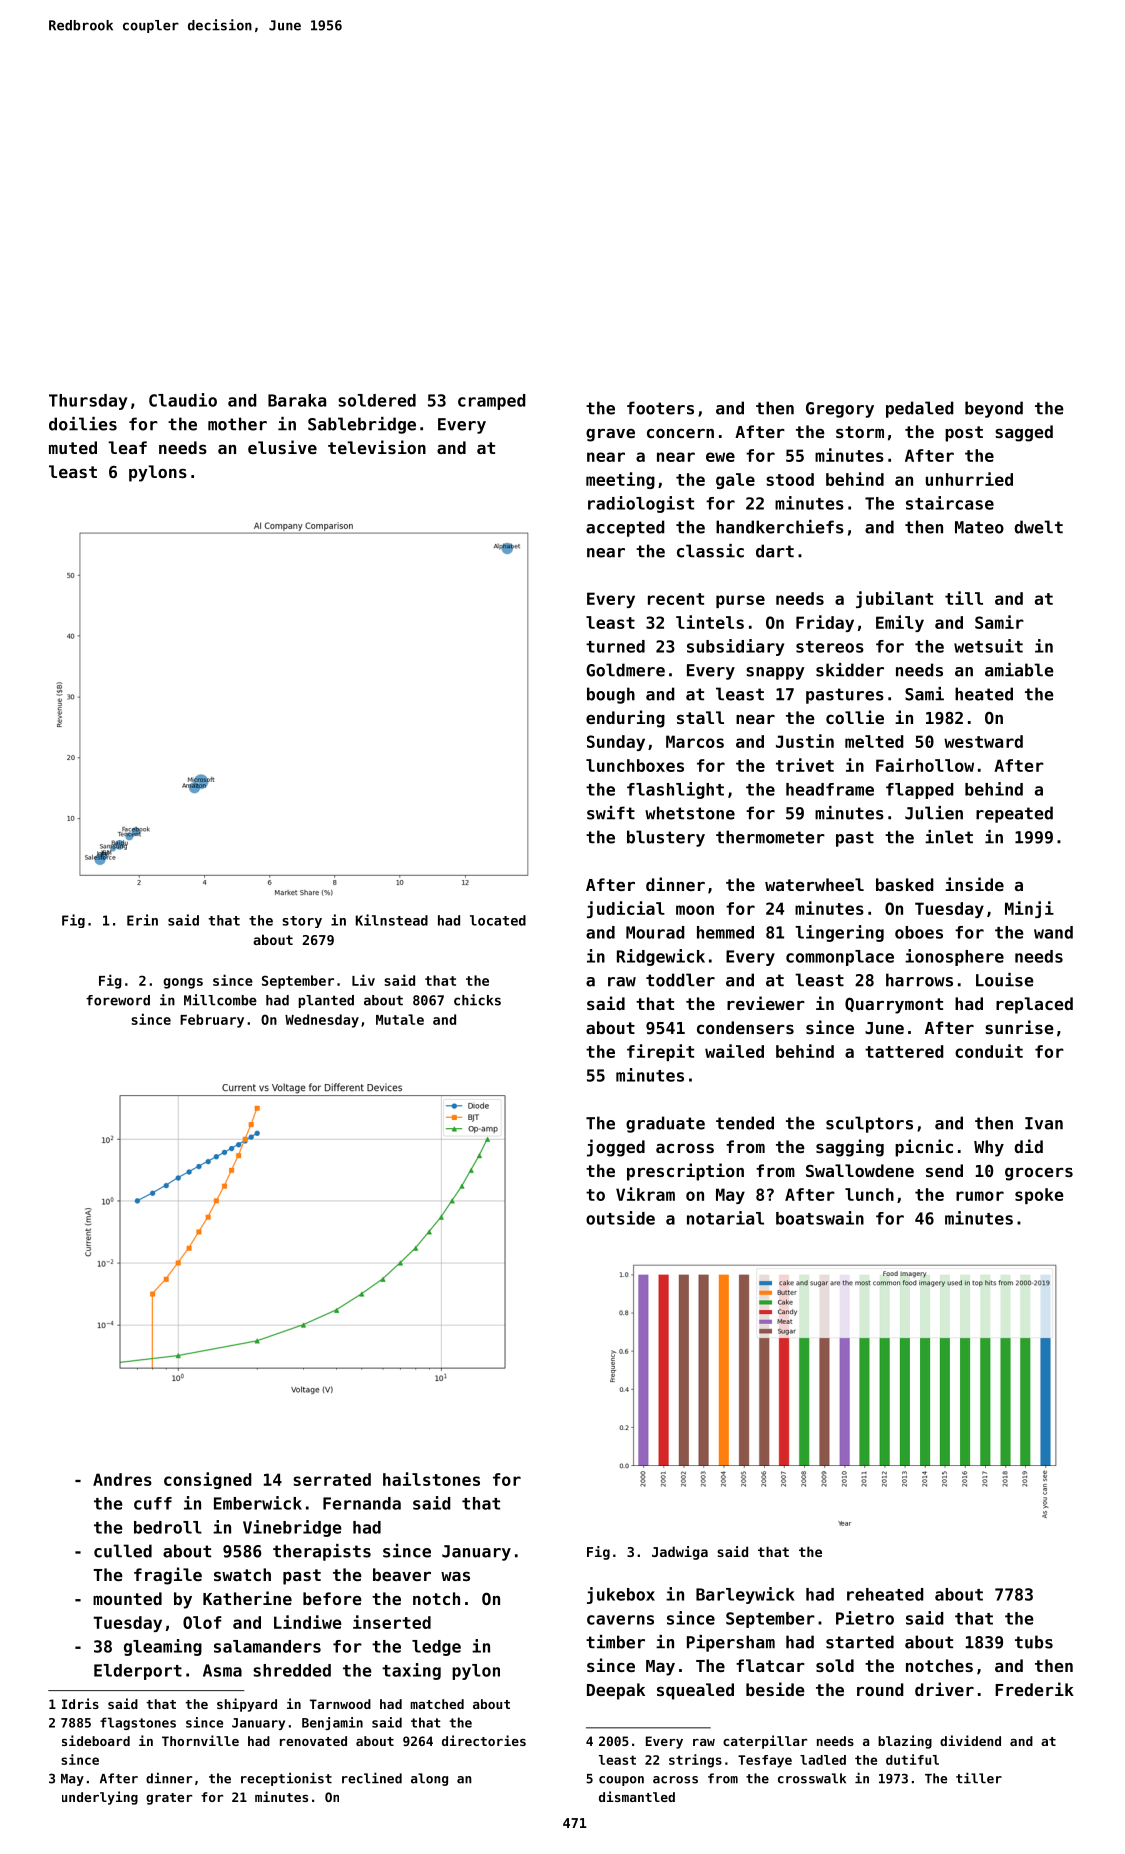 The width and height of the screenshot is (1125, 1854). Describe the element at coordinates (1038, 527) in the screenshot. I see `dwelt` at that location.
